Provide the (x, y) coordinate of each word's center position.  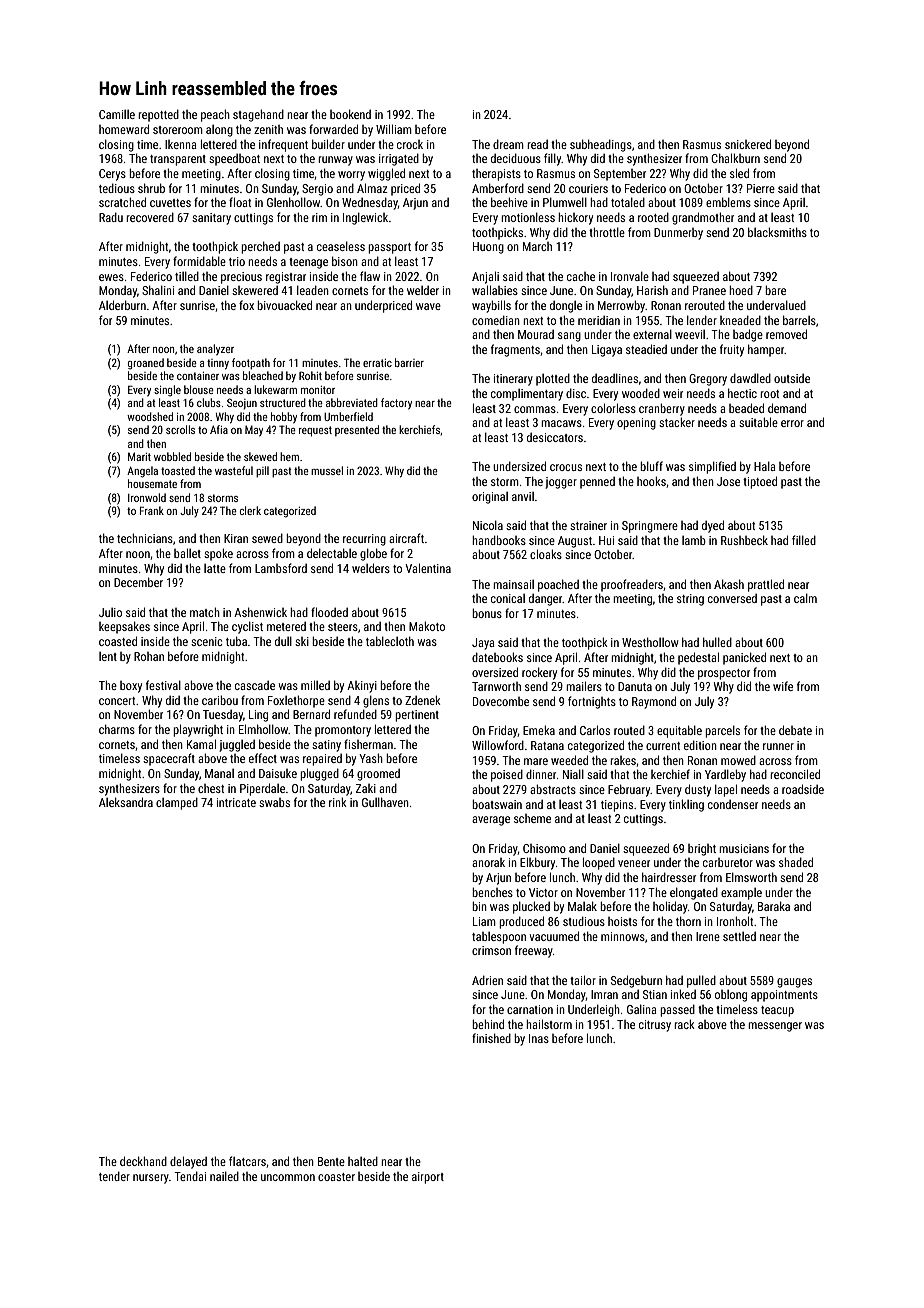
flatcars (247, 1161)
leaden (313, 290)
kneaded (740, 320)
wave (428, 306)
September (620, 175)
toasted (178, 470)
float (240, 202)
